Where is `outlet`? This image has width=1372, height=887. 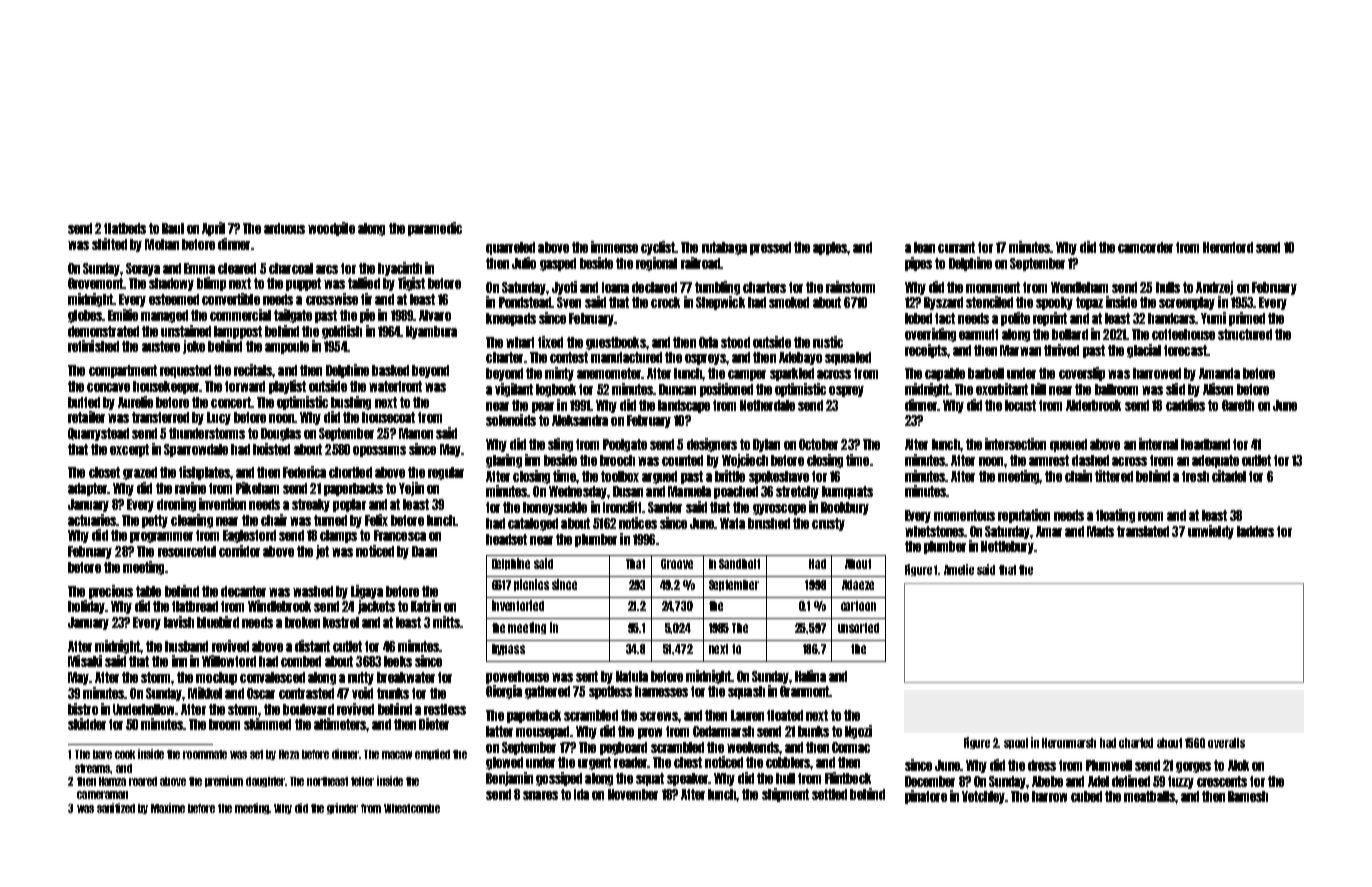
outlet is located at coordinates (1256, 460).
